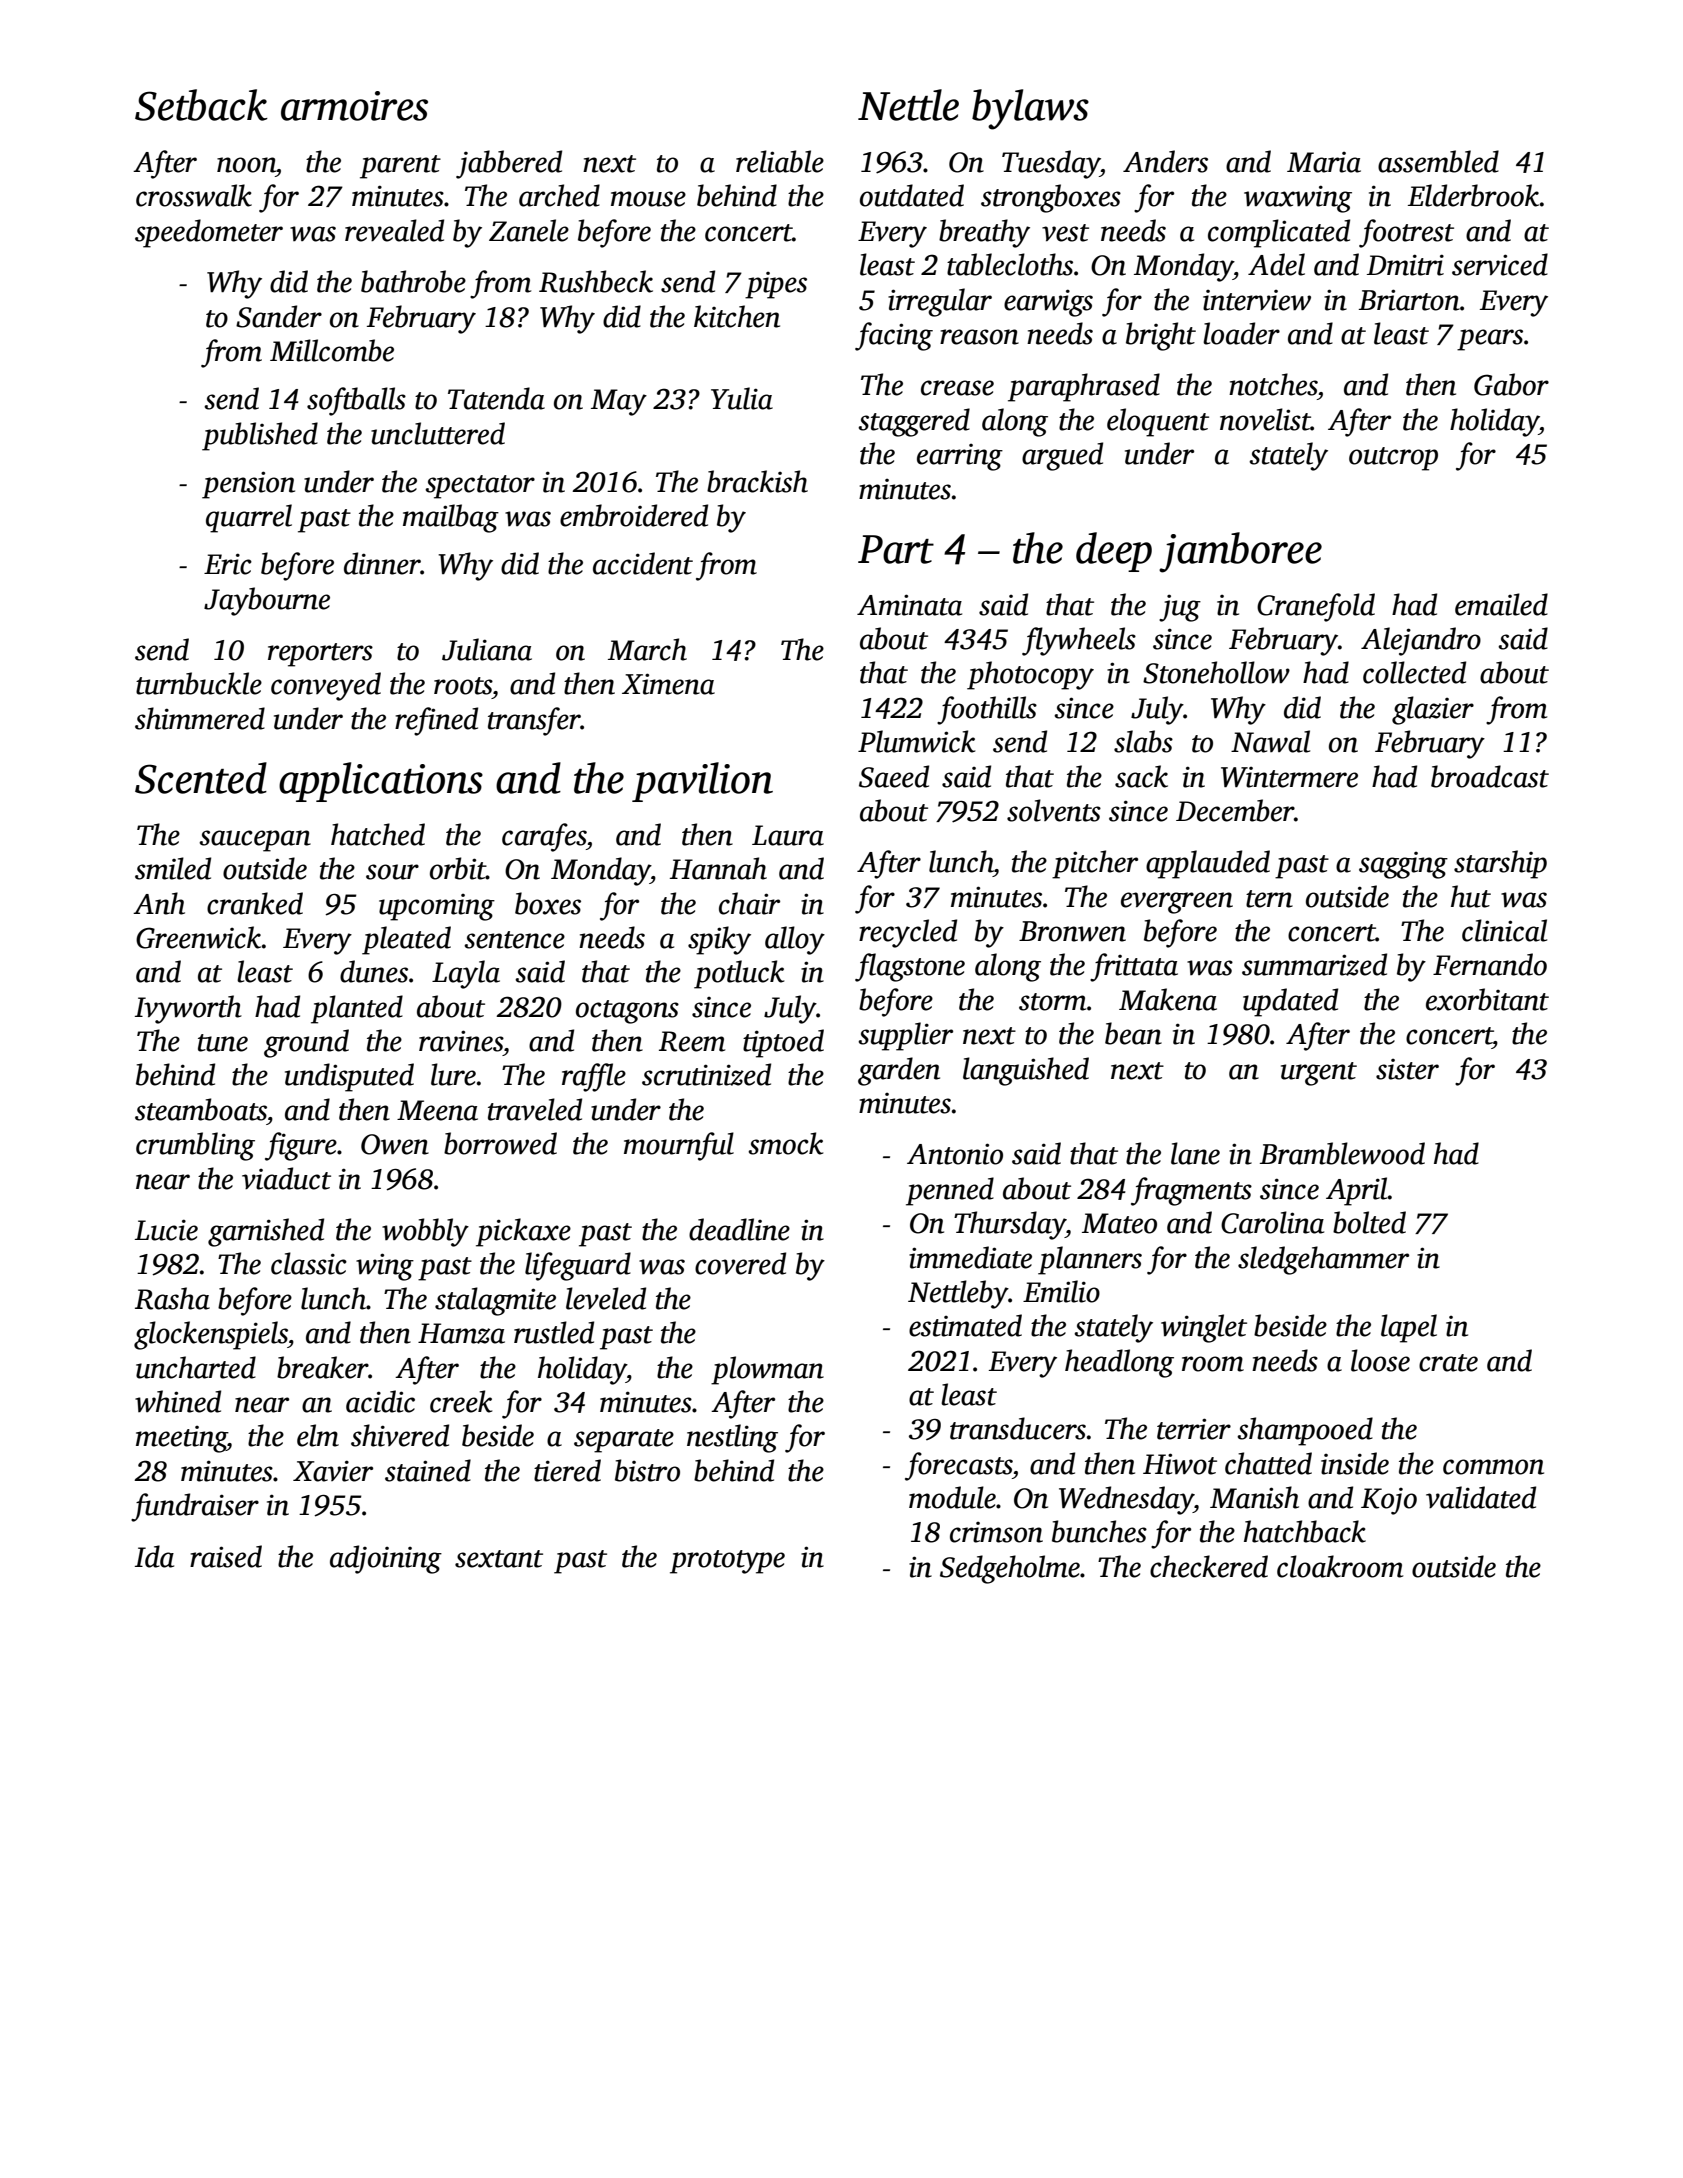 The width and height of the image is (1683, 2178). I want to click on Stonehollow, so click(1216, 672).
